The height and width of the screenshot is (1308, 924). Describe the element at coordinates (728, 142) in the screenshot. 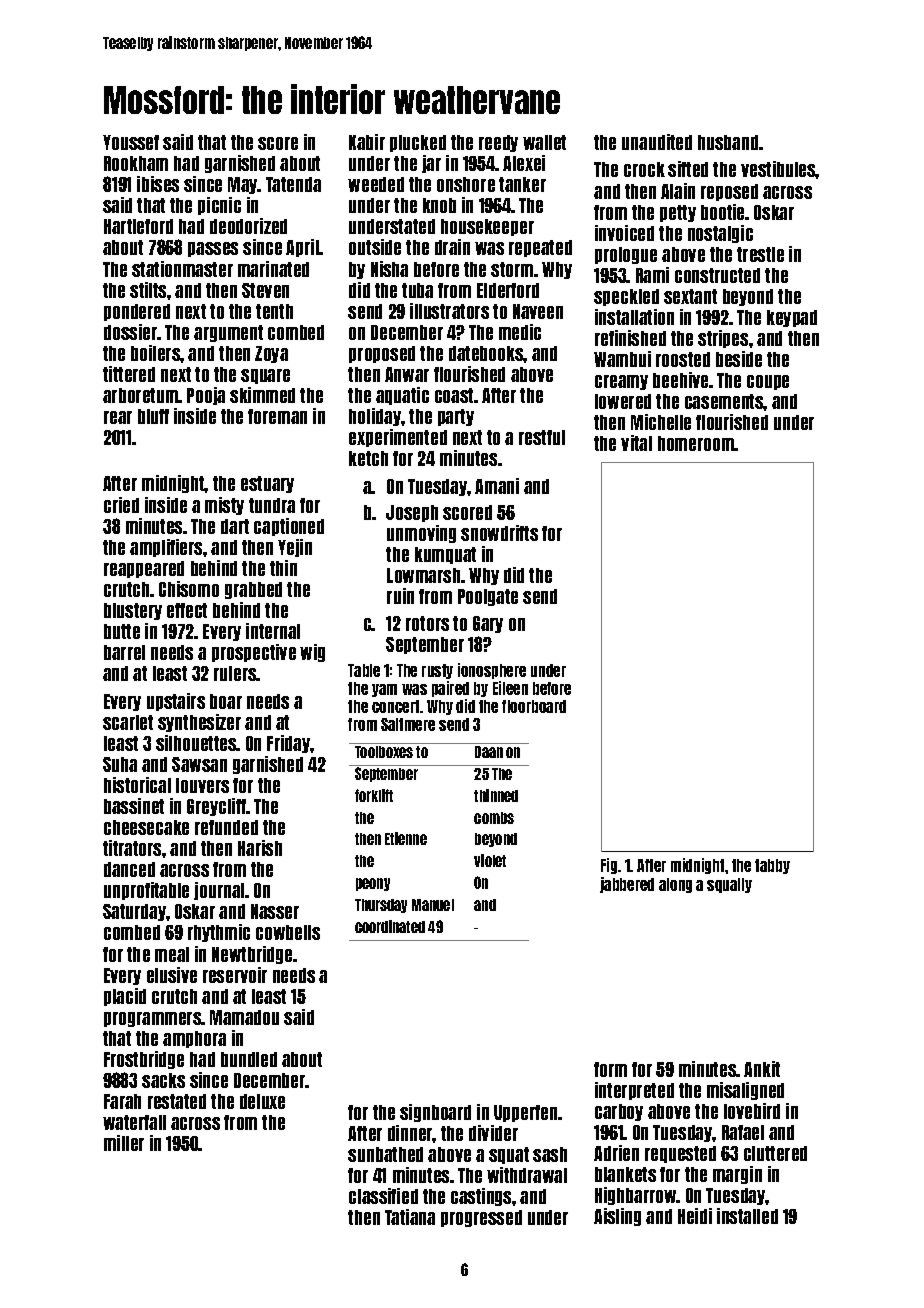

I see `husband` at that location.
